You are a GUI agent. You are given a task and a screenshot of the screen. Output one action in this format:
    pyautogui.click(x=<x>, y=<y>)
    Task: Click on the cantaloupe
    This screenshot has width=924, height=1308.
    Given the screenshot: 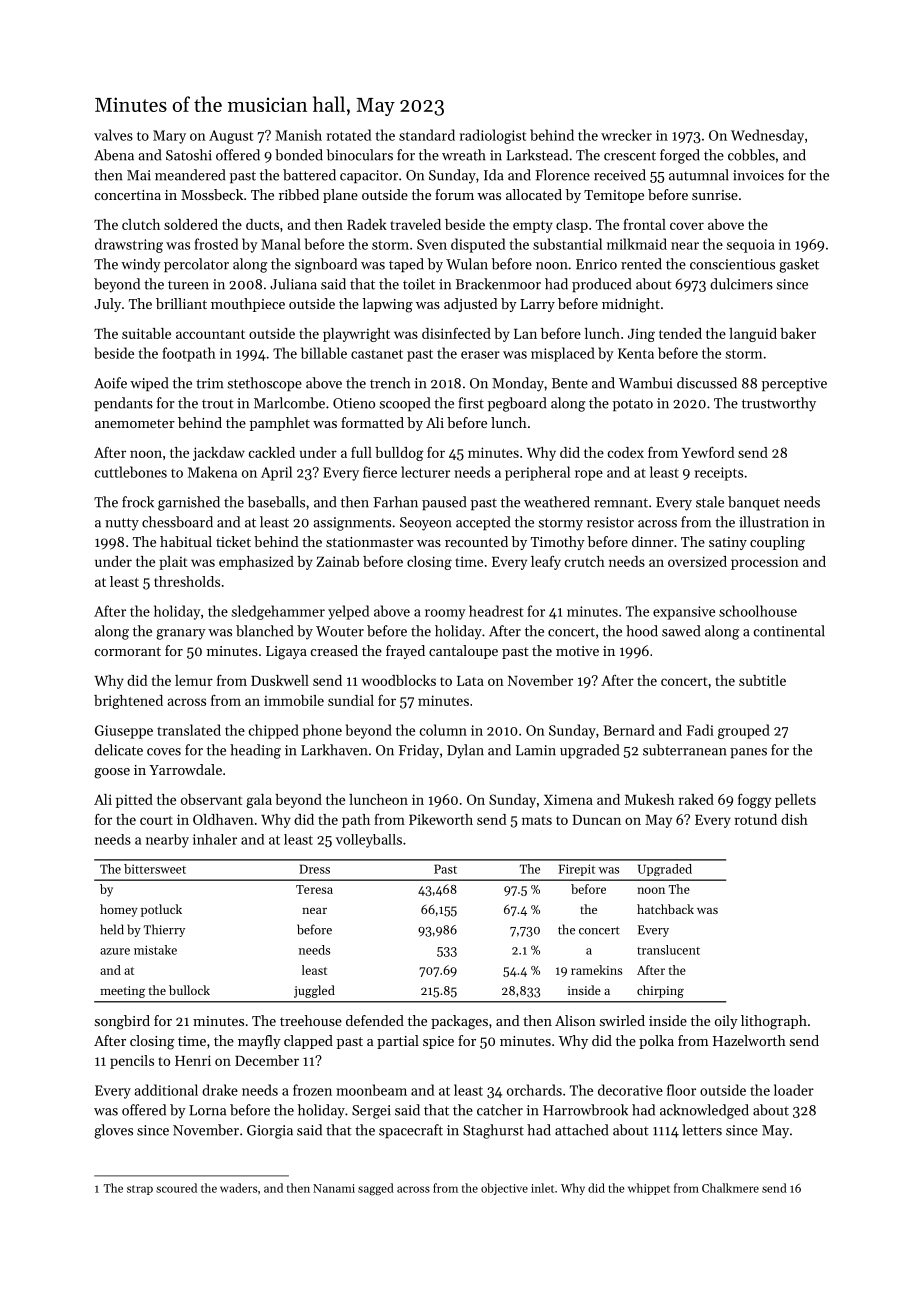 What is the action you would take?
    pyautogui.click(x=463, y=652)
